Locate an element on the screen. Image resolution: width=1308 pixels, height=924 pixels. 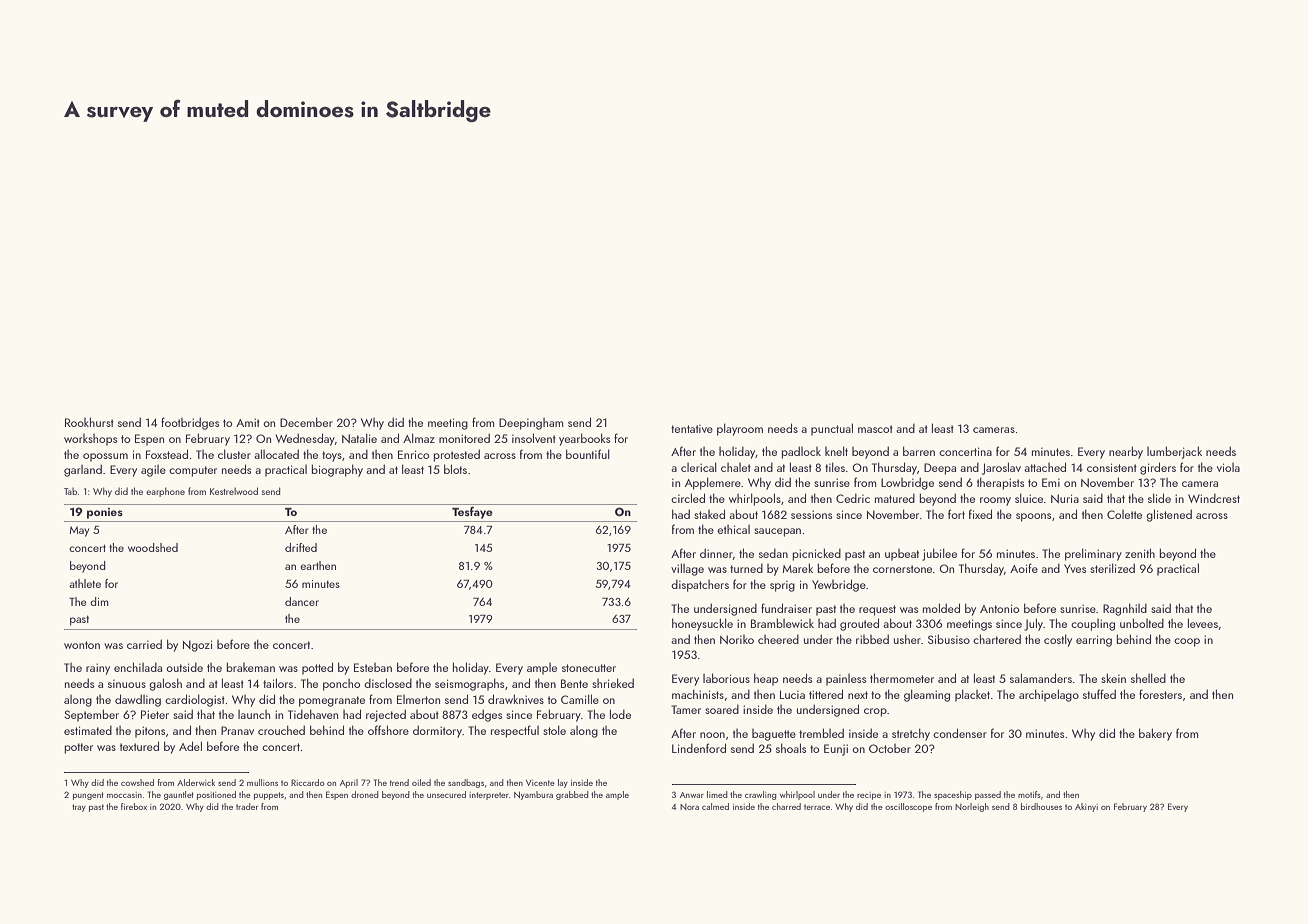
mascot is located at coordinates (875, 429).
